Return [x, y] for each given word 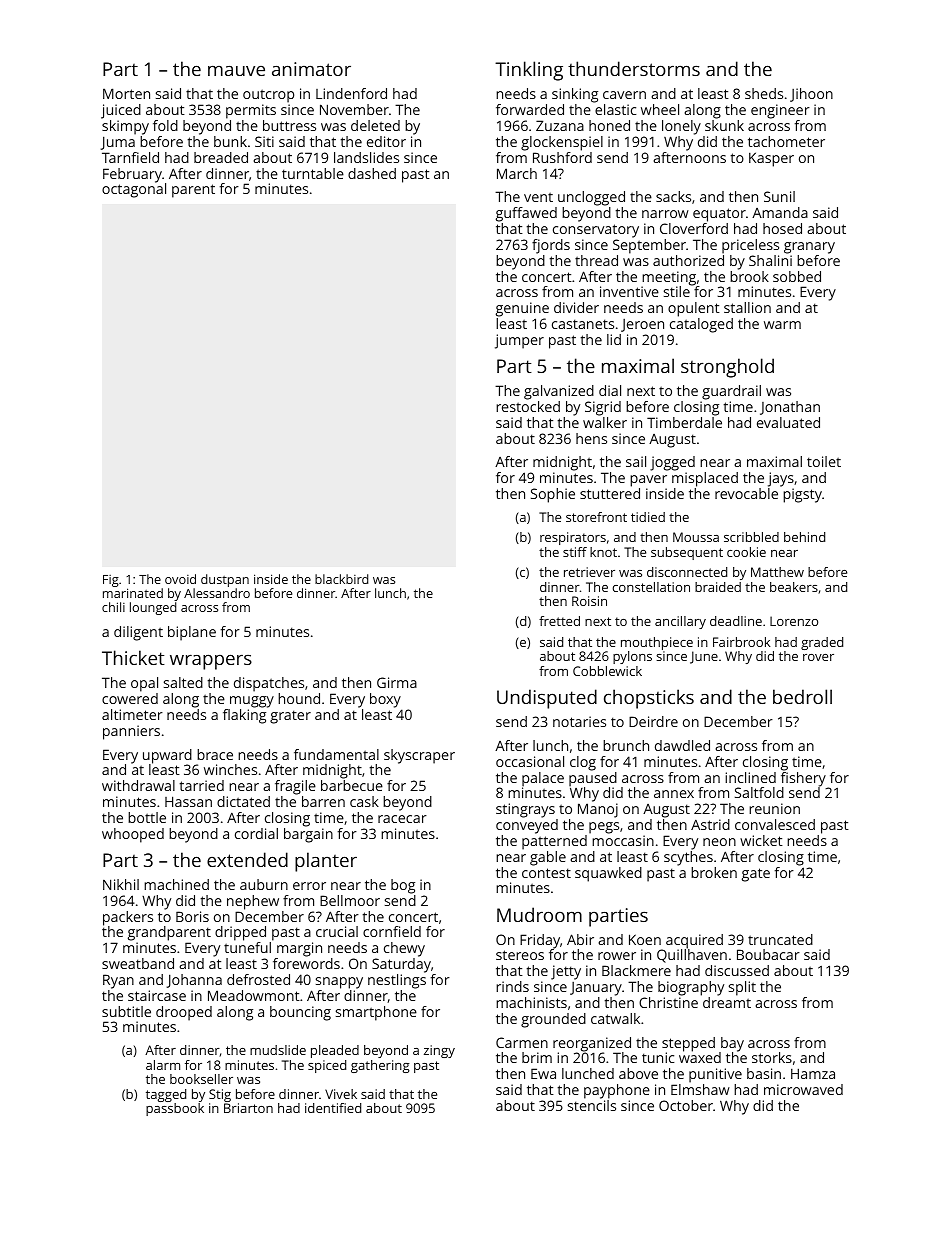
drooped [184, 1013]
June [704, 657]
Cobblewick [607, 671]
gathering [380, 1066]
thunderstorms [634, 68]
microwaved [803, 1089]
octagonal [134, 190]
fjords [551, 246]
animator [311, 69]
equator [719, 215]
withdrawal [138, 785]
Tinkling [529, 71]
